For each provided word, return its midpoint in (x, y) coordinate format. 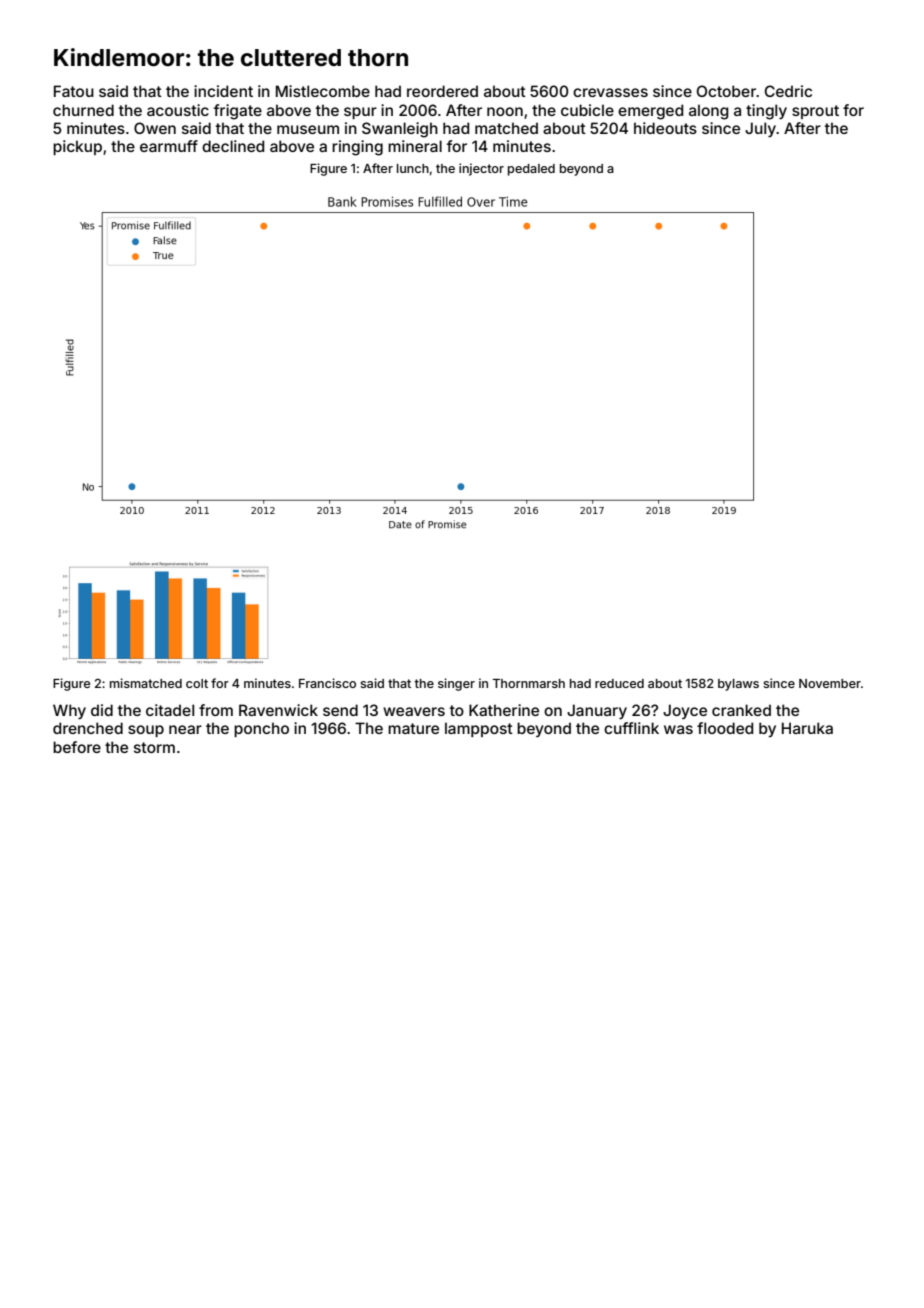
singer (456, 684)
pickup (77, 147)
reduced (619, 683)
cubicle (587, 110)
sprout (815, 112)
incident (223, 91)
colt (197, 683)
